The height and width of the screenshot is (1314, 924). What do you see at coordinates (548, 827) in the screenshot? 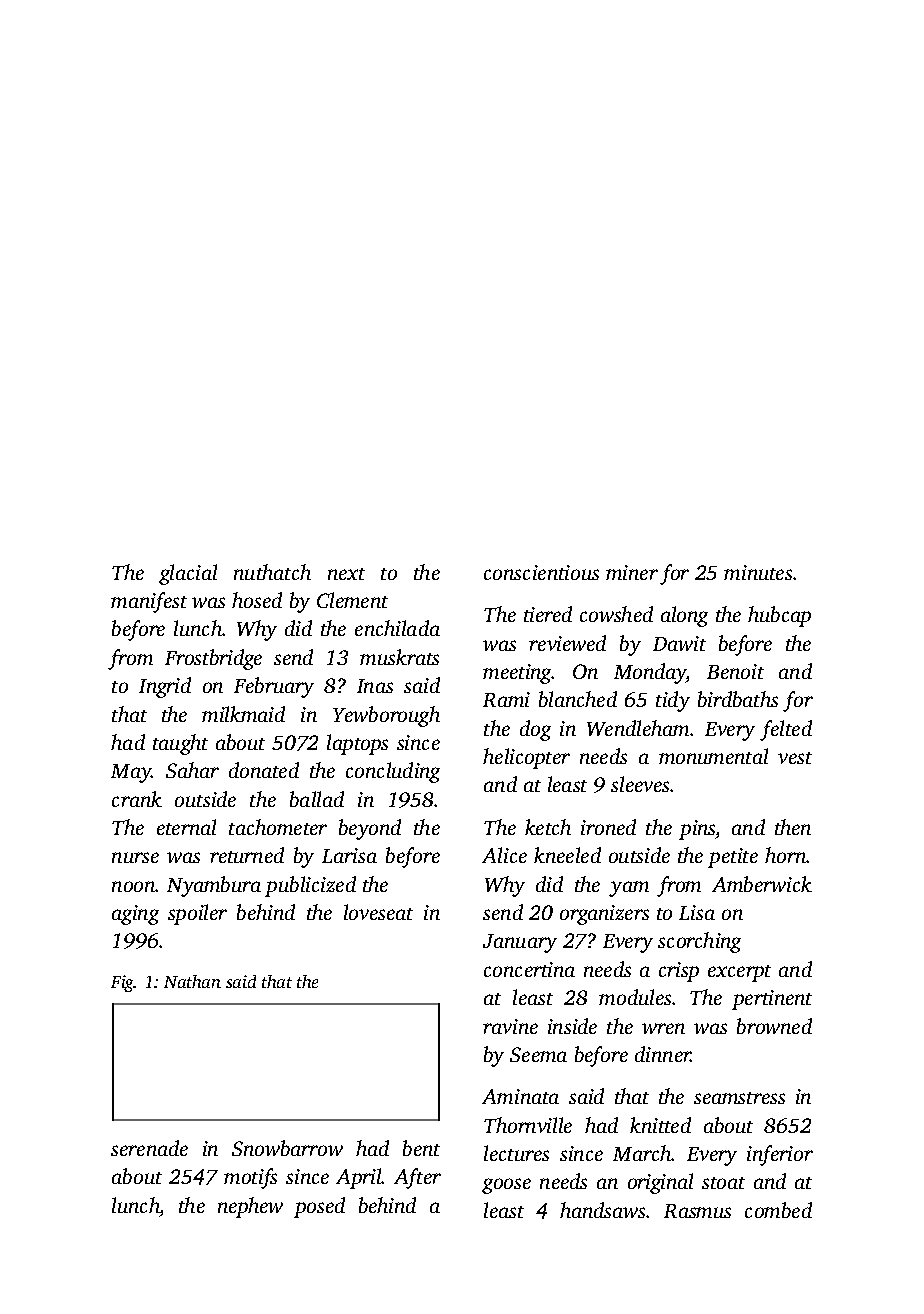
I see `ketch` at bounding box center [548, 827].
